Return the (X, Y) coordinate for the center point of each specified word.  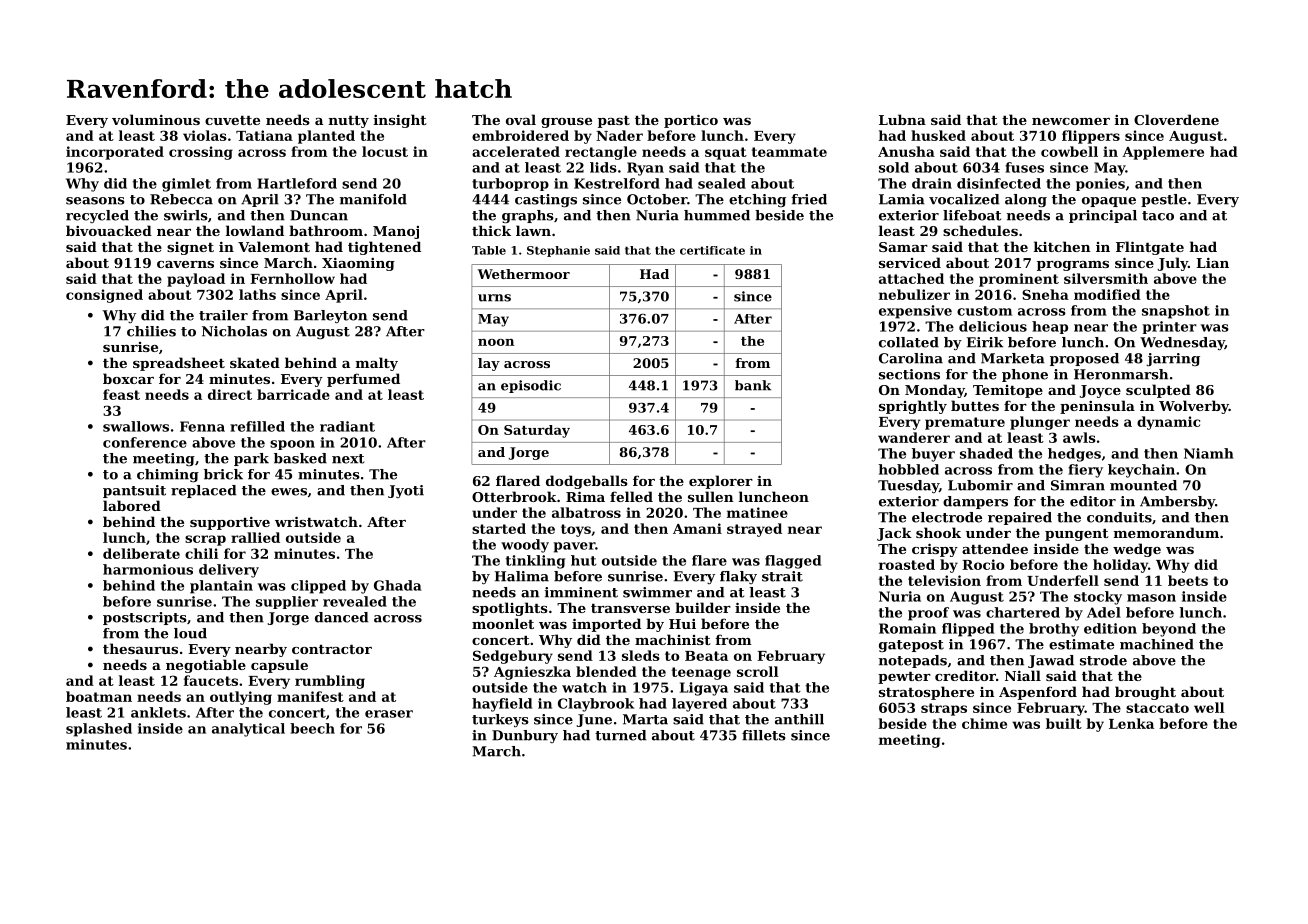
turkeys (500, 720)
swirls (186, 215)
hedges (1074, 455)
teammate (789, 152)
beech (312, 728)
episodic (531, 386)
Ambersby (1177, 502)
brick (223, 474)
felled (631, 496)
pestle (1164, 200)
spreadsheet (179, 364)
